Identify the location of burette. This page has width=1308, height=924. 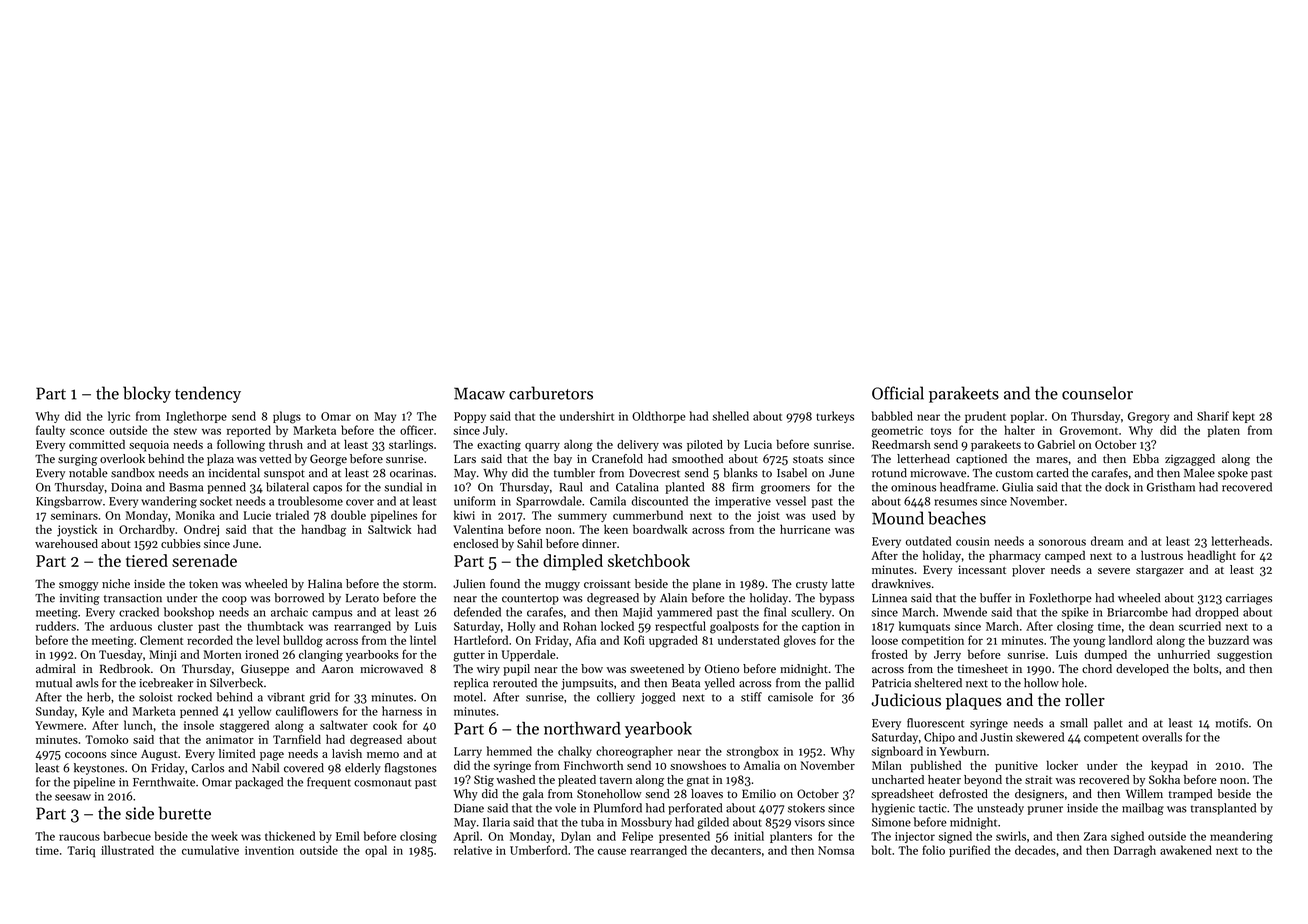
(184, 813).
